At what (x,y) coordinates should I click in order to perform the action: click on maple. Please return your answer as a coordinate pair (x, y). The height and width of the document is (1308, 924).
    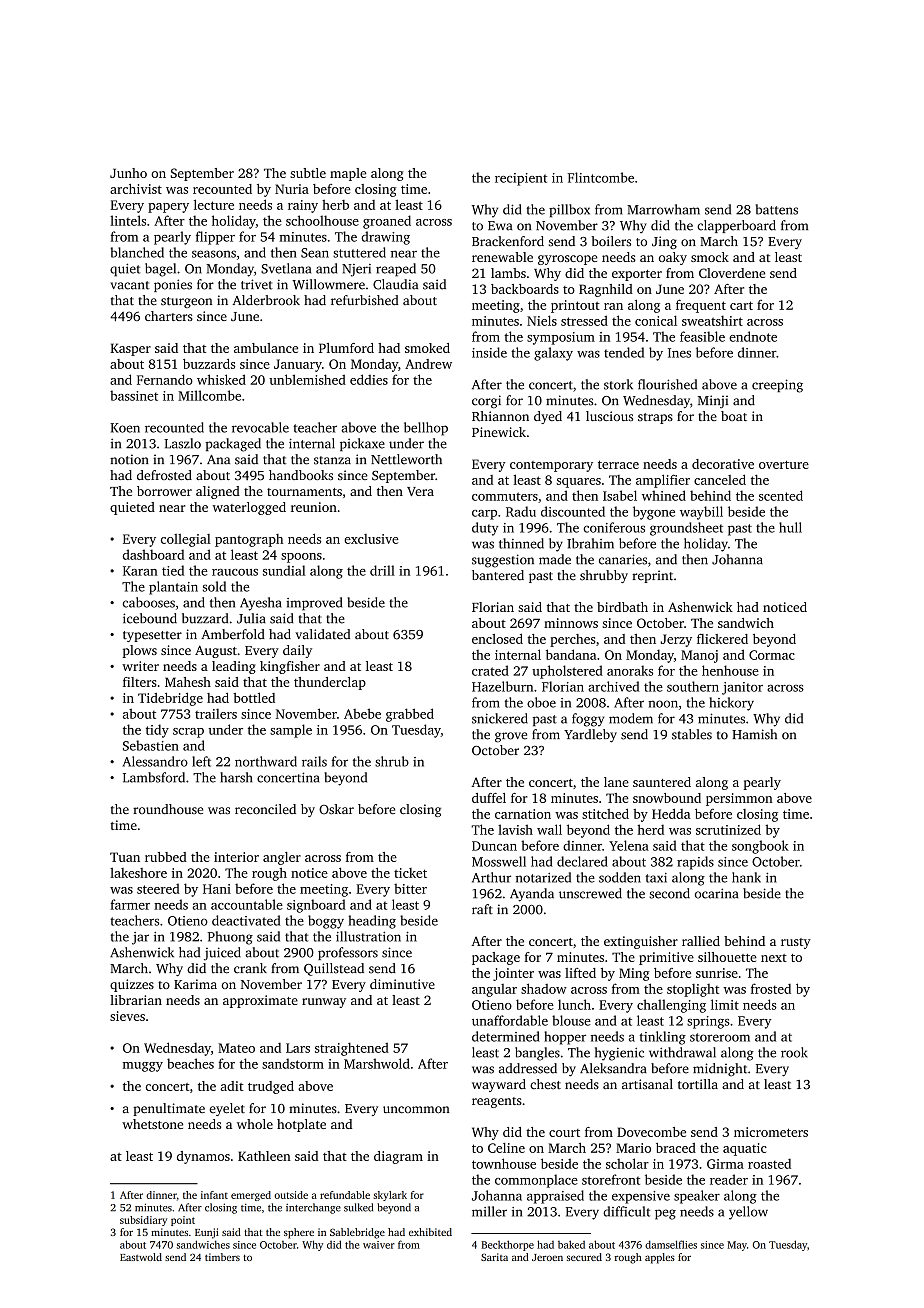
    Looking at the image, I should click on (348, 174).
